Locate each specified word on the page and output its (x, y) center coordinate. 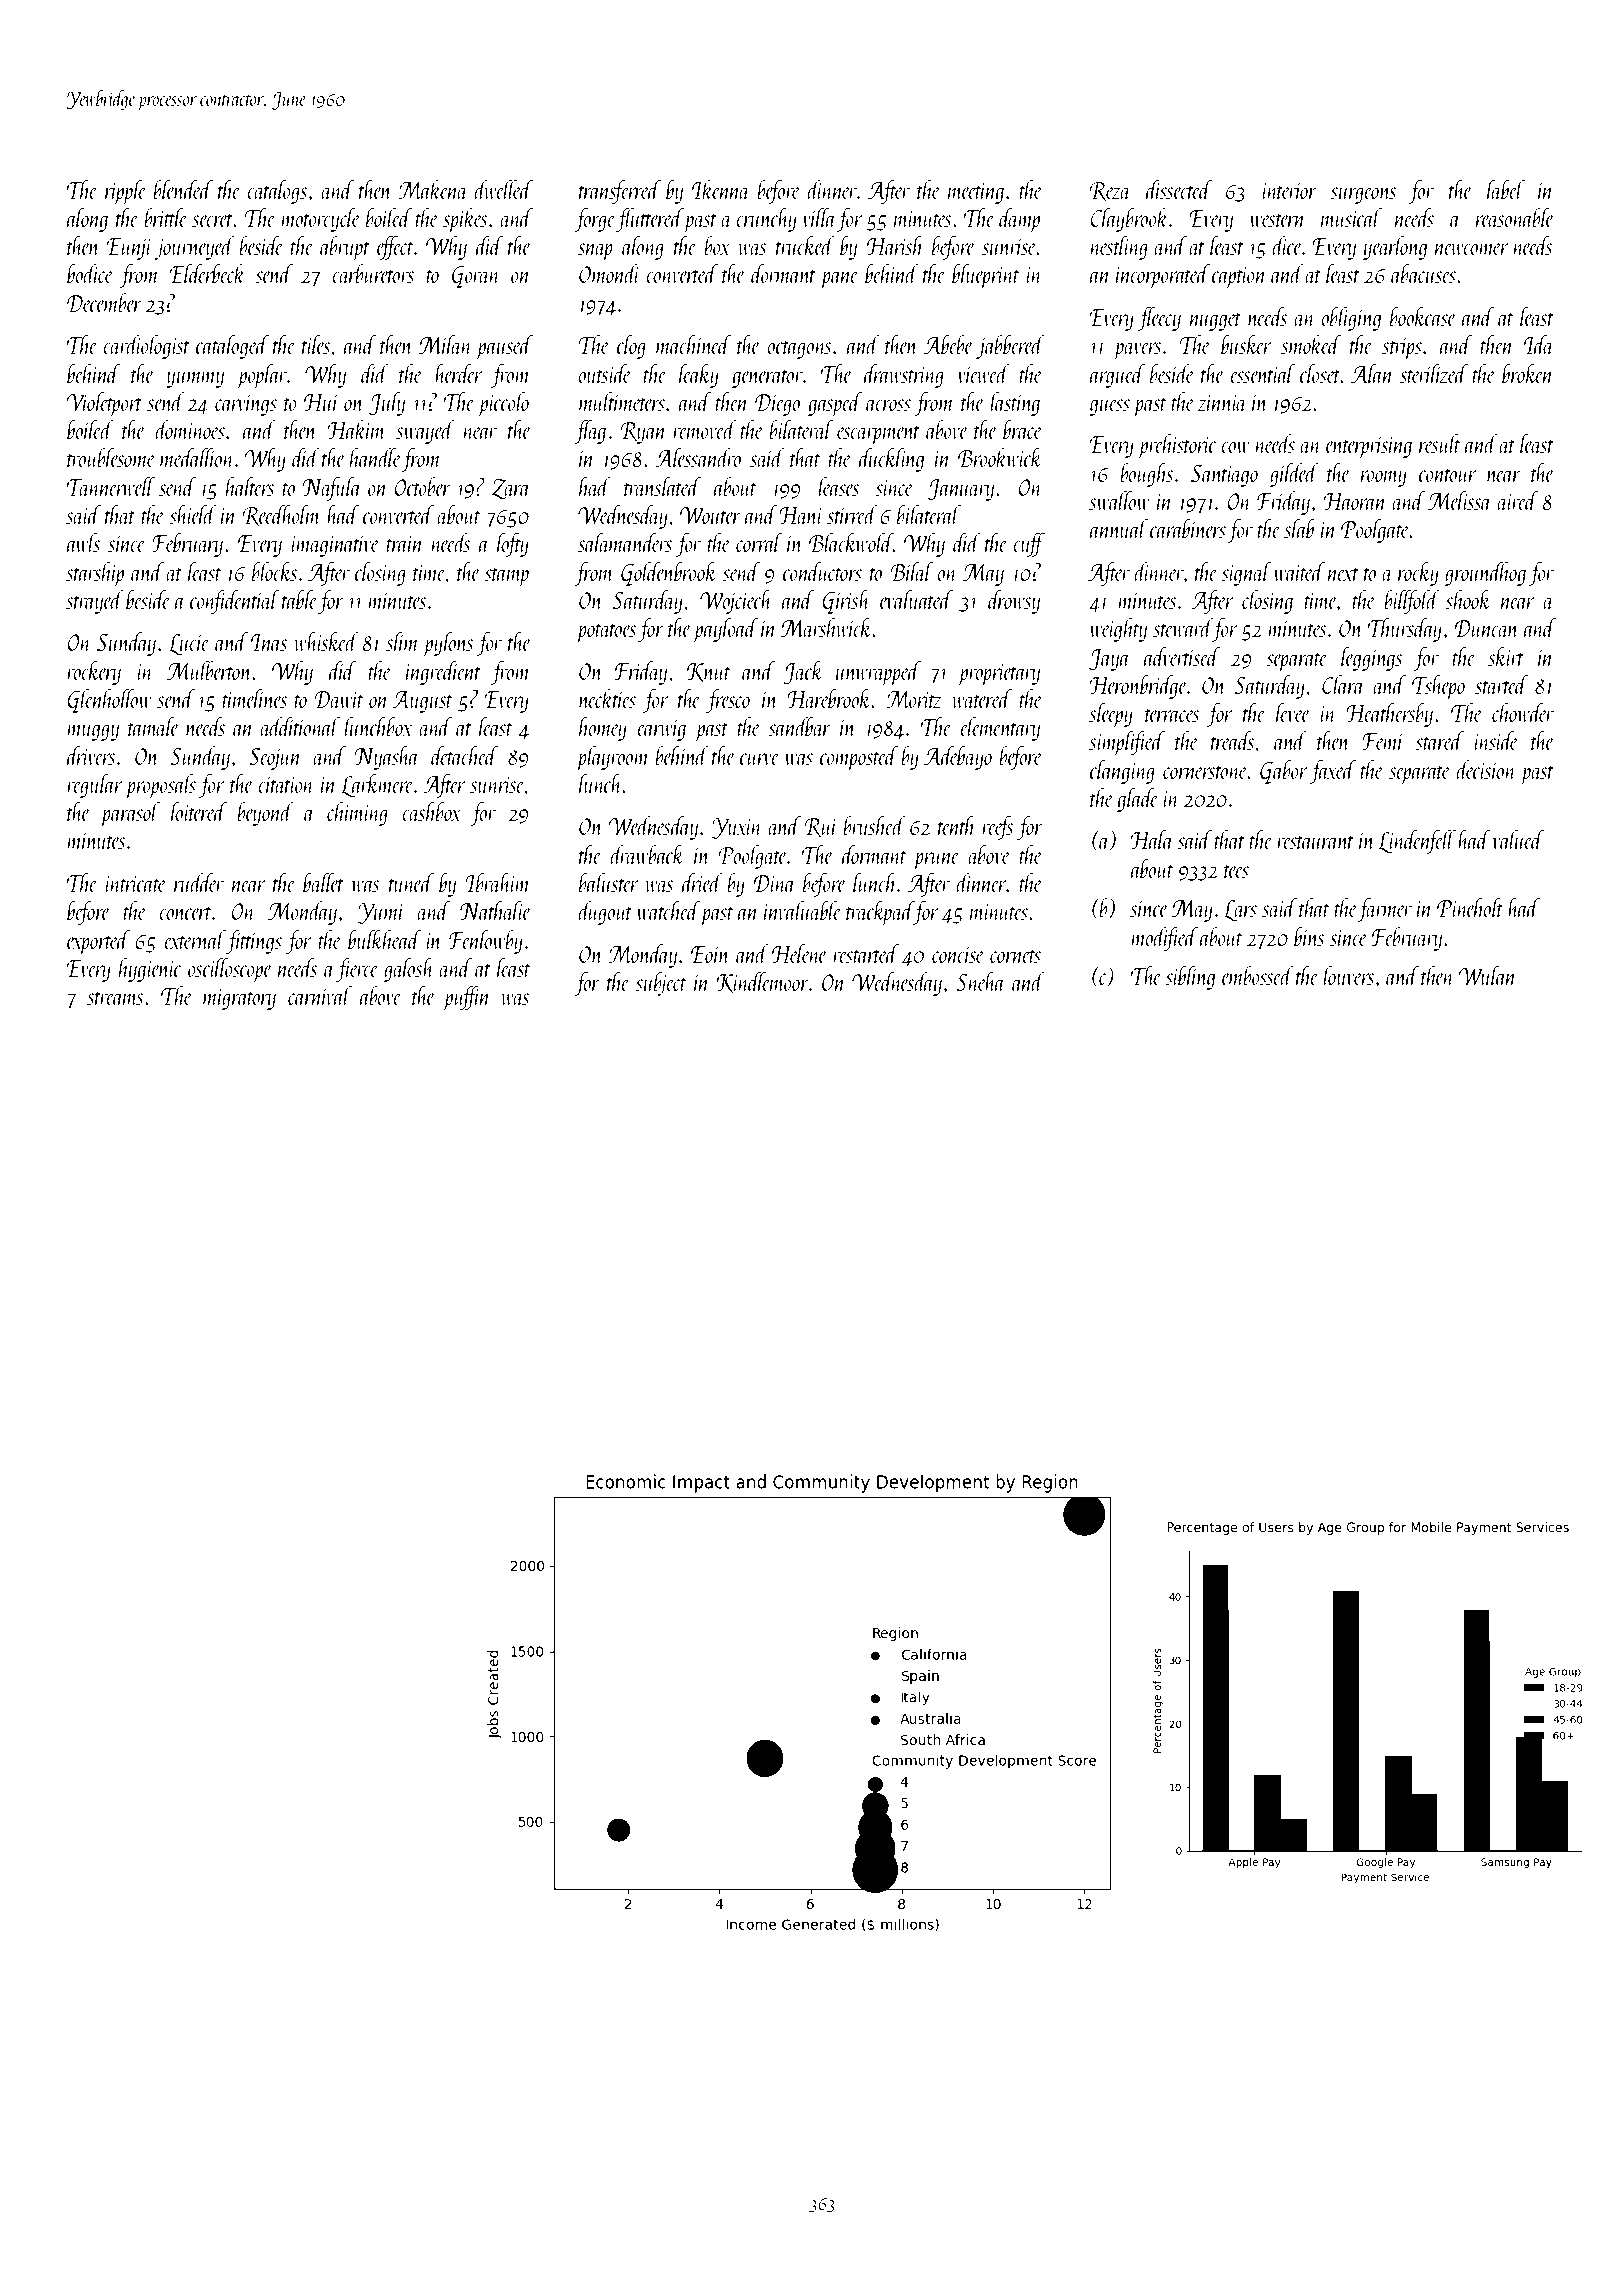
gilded (1294, 475)
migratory (239, 999)
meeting (976, 193)
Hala (1152, 839)
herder (458, 373)
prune (936, 861)
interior (1289, 191)
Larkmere (377, 786)
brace (1022, 429)
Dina (775, 883)
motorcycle (320, 220)
